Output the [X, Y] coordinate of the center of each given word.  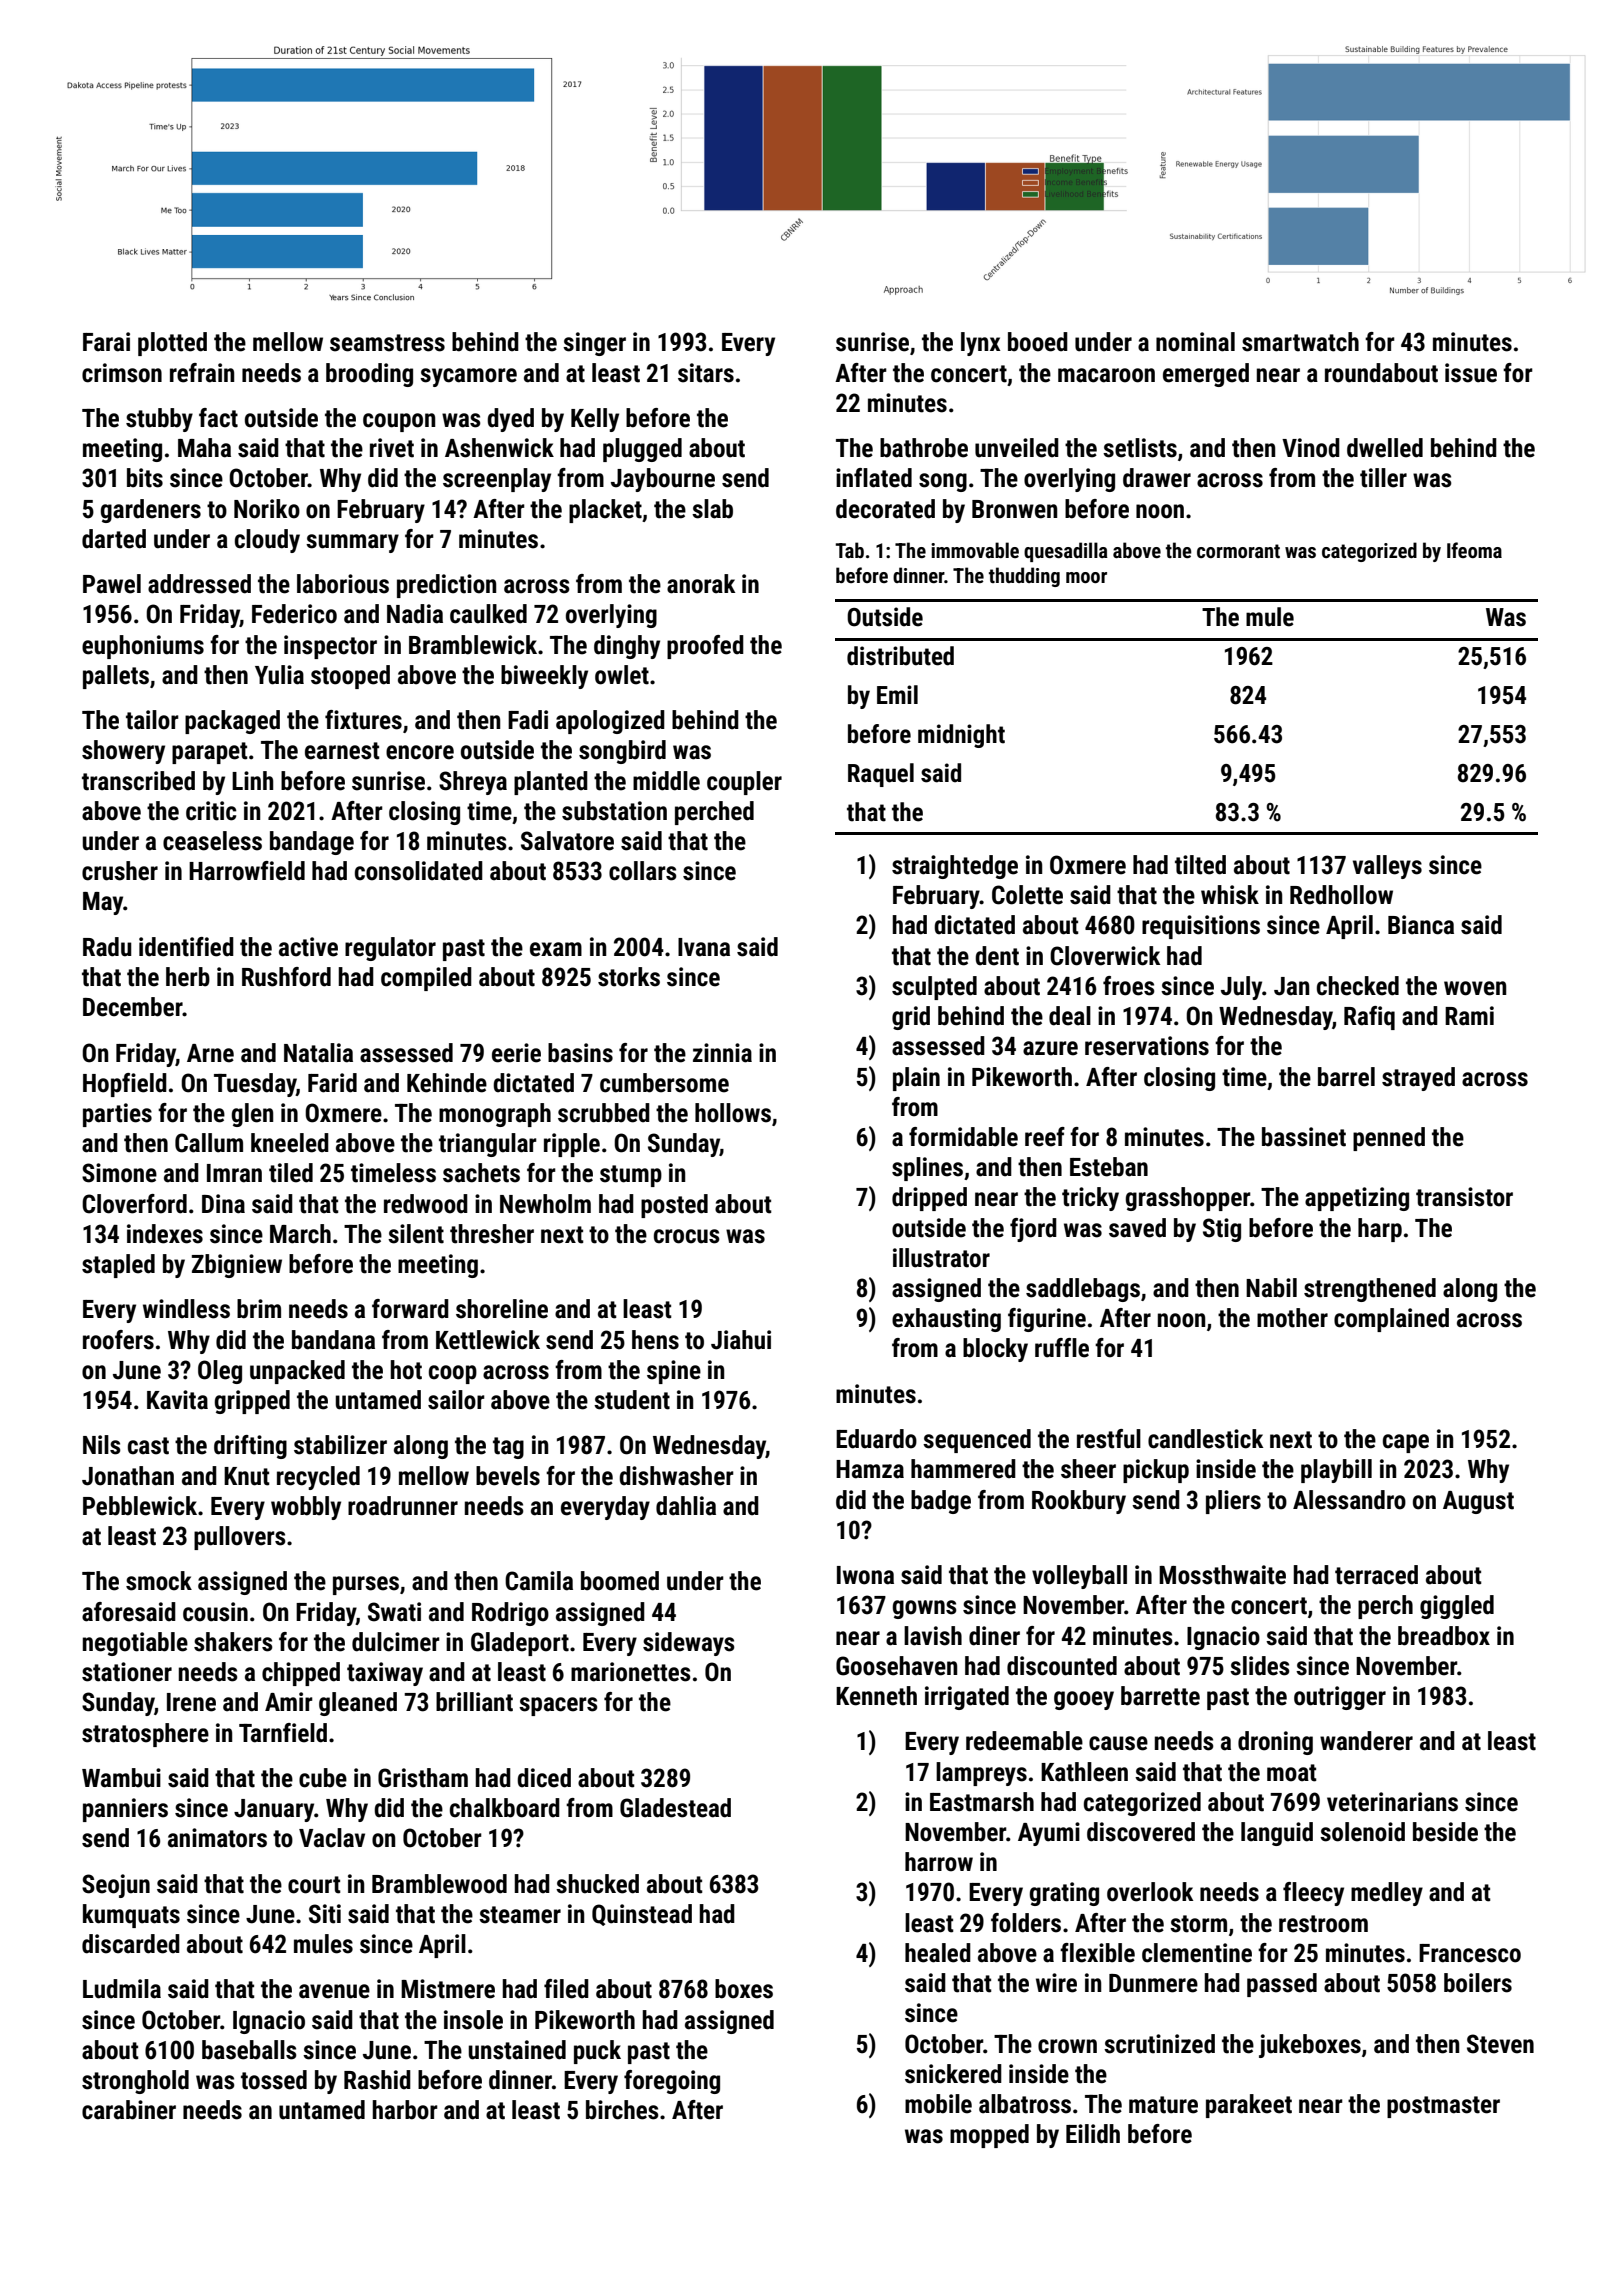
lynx [980, 344]
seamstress [387, 343]
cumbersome [664, 1083]
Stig [1222, 1230]
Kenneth [876, 1696]
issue [1471, 373]
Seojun [116, 1886]
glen [252, 1115]
